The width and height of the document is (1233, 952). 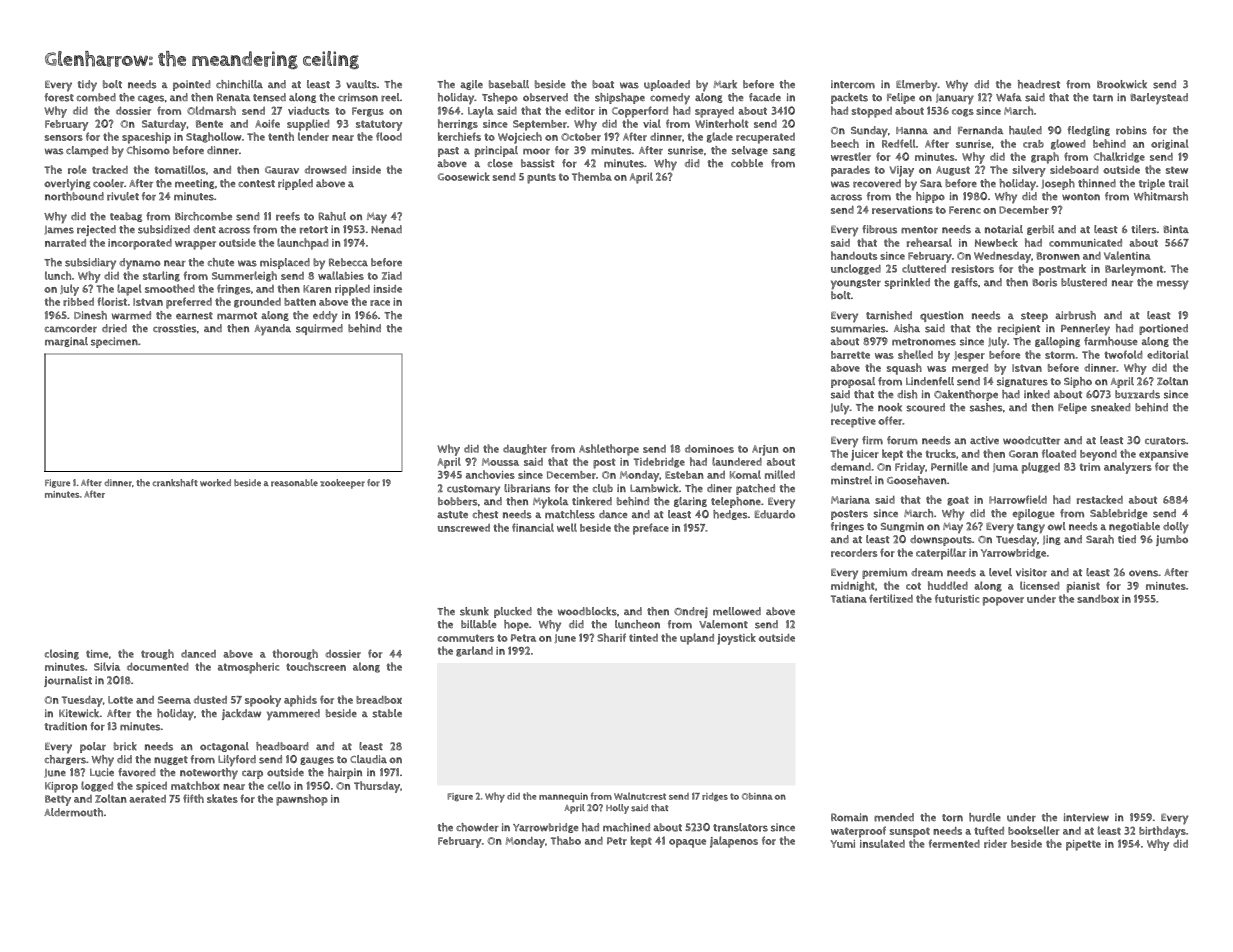 I want to click on Aldermouth, so click(x=73, y=812).
